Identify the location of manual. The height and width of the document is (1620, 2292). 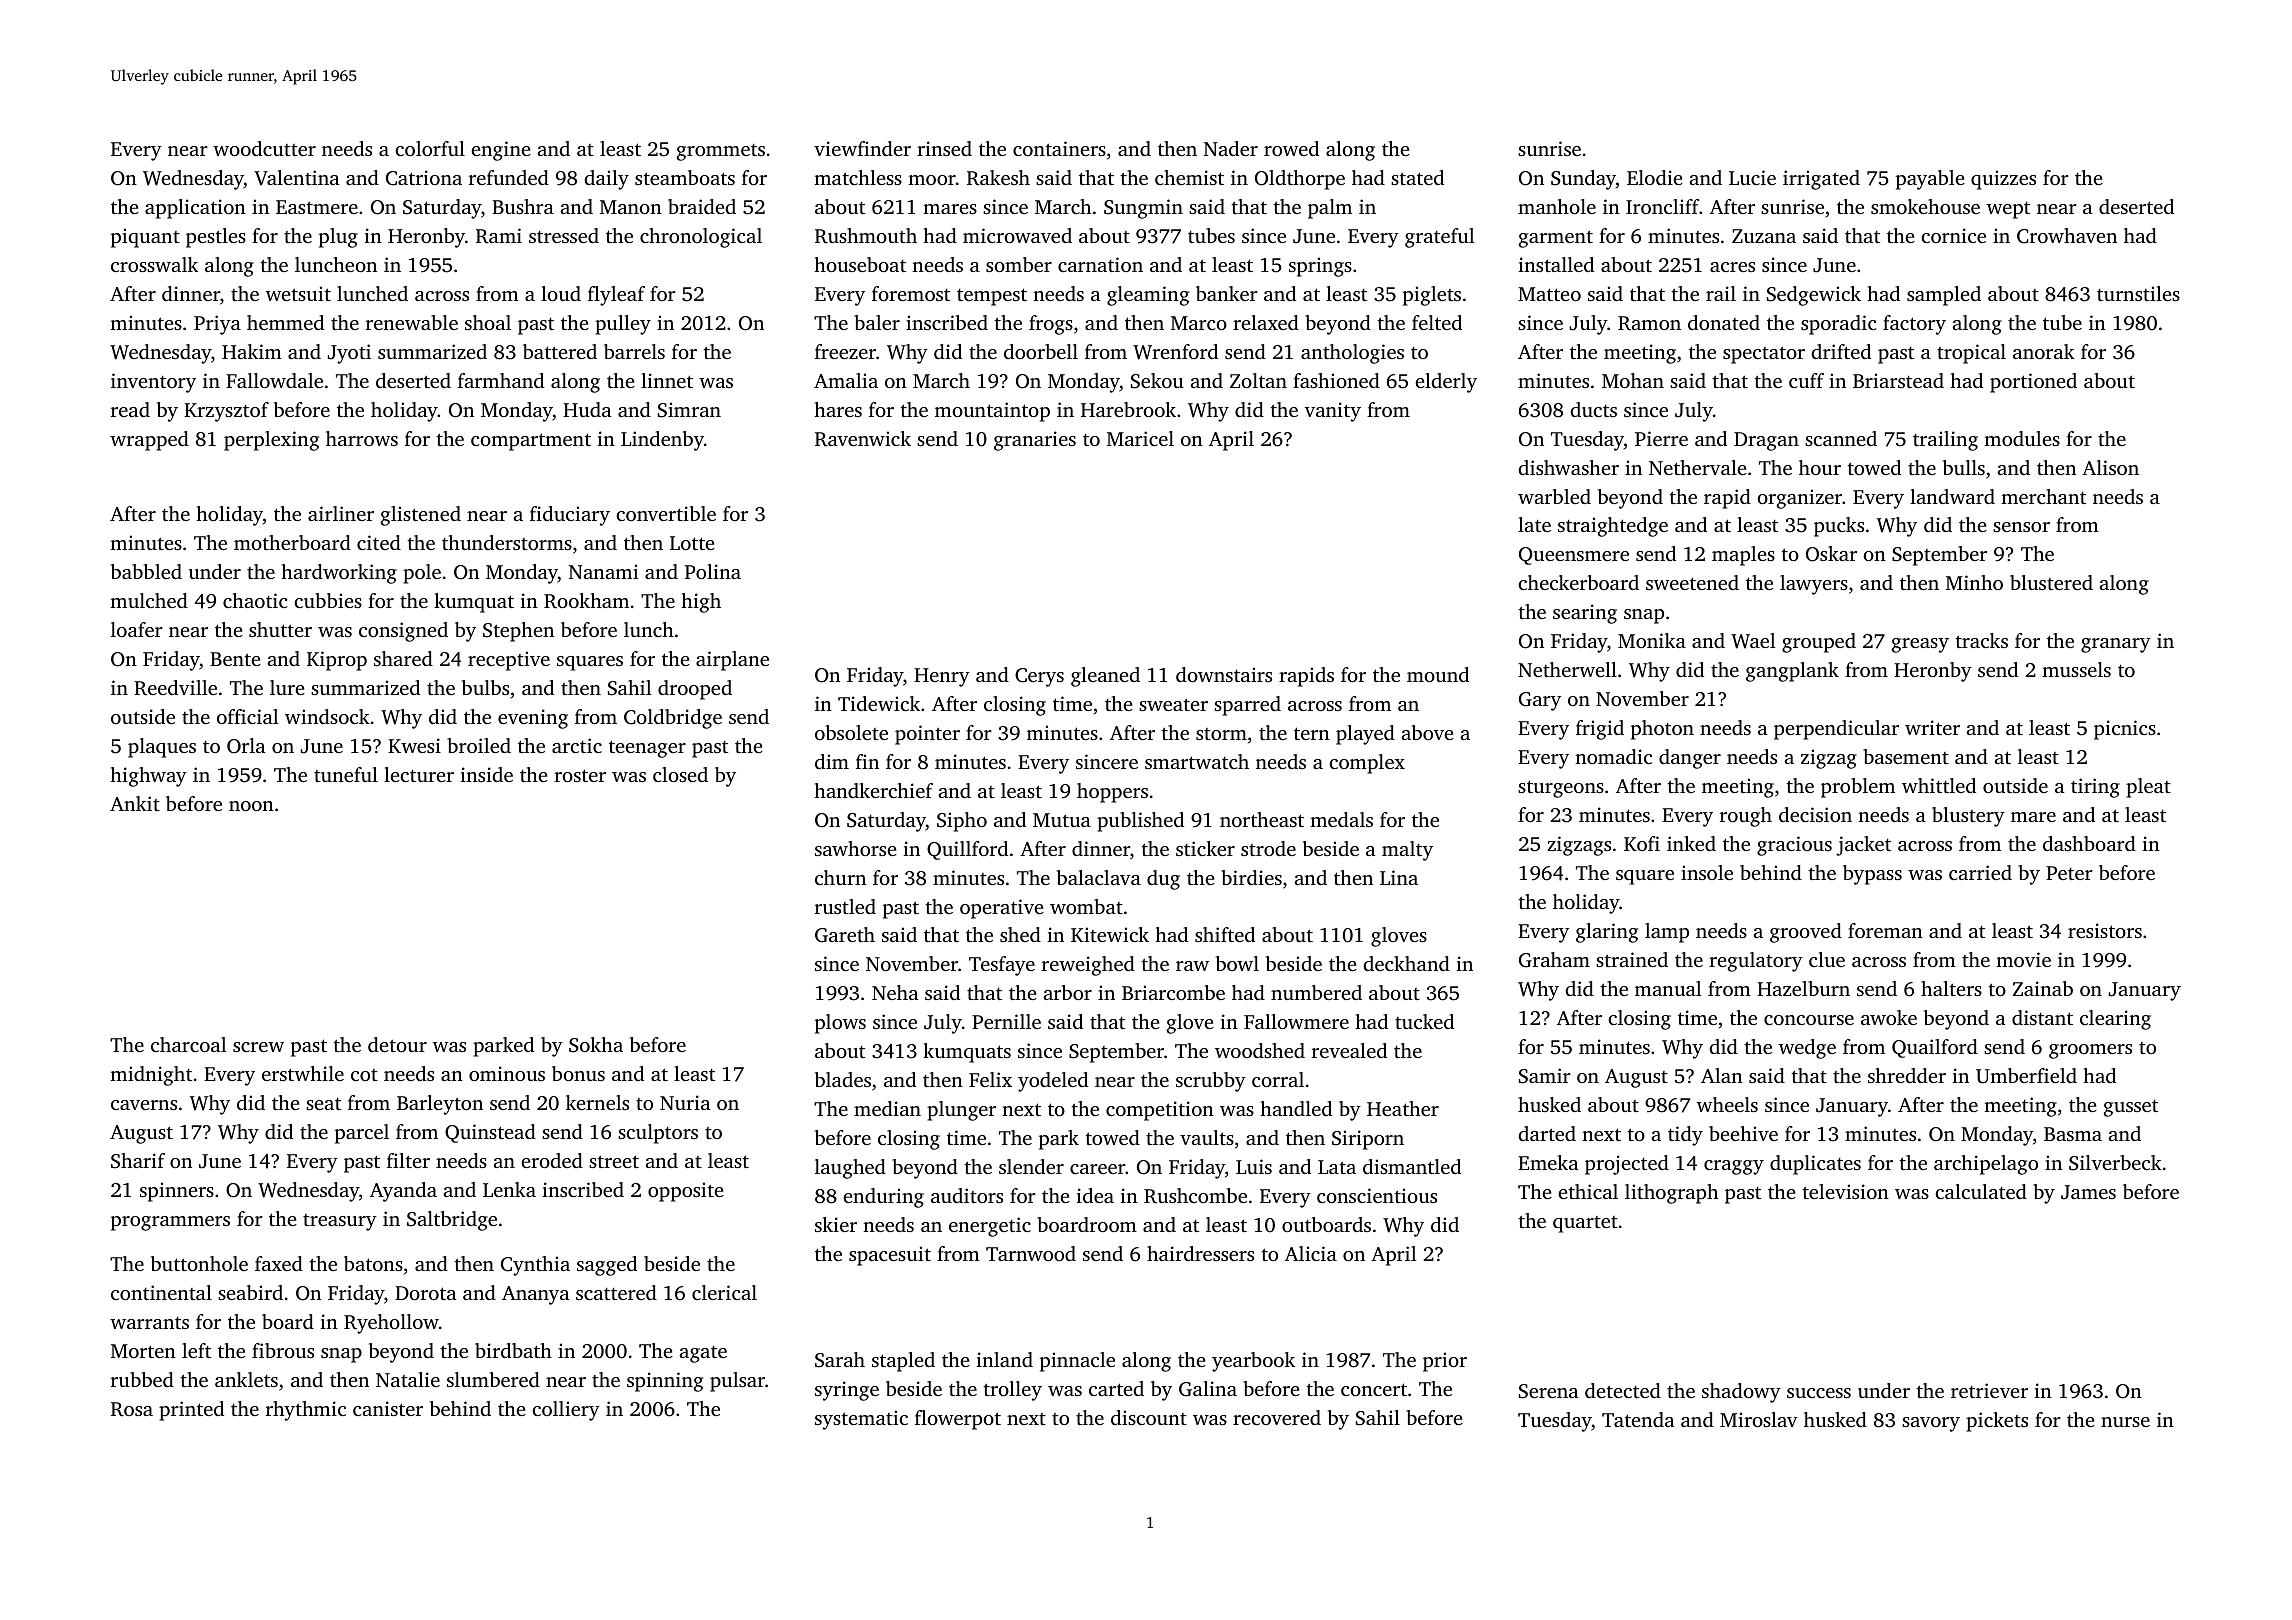
(1668, 988).
